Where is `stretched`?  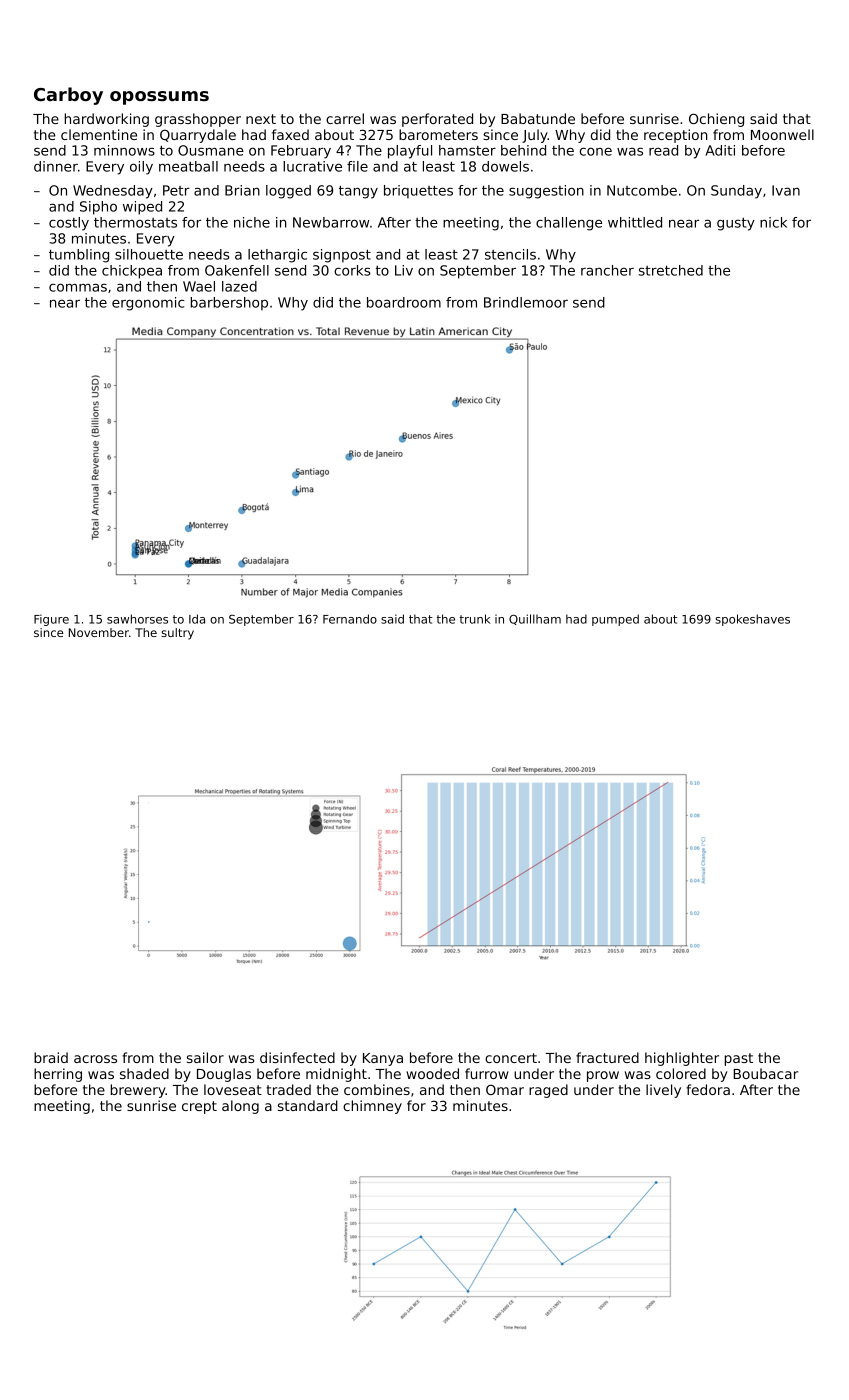 stretched is located at coordinates (671, 270).
